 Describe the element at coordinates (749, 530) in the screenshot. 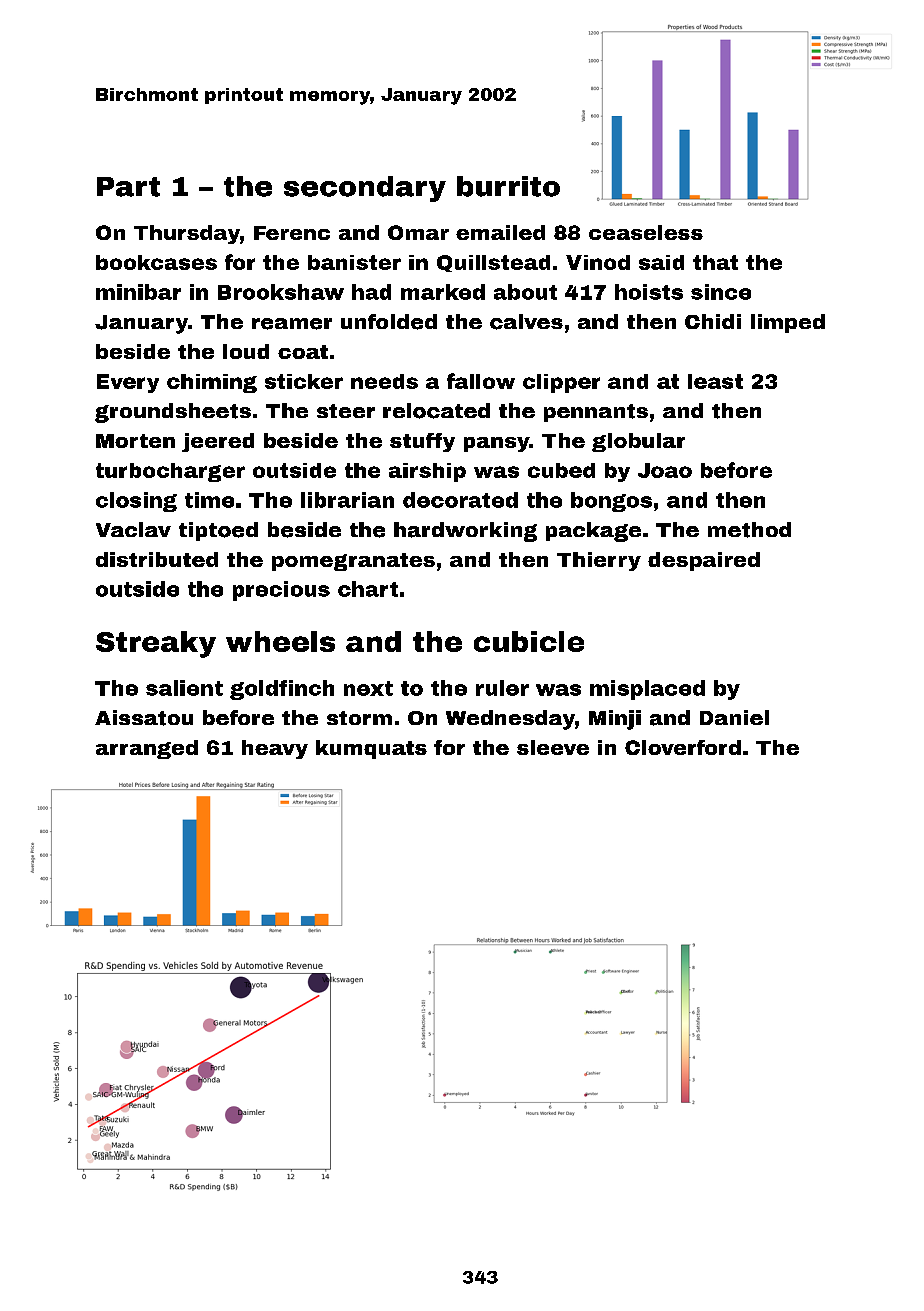

I see `method` at that location.
